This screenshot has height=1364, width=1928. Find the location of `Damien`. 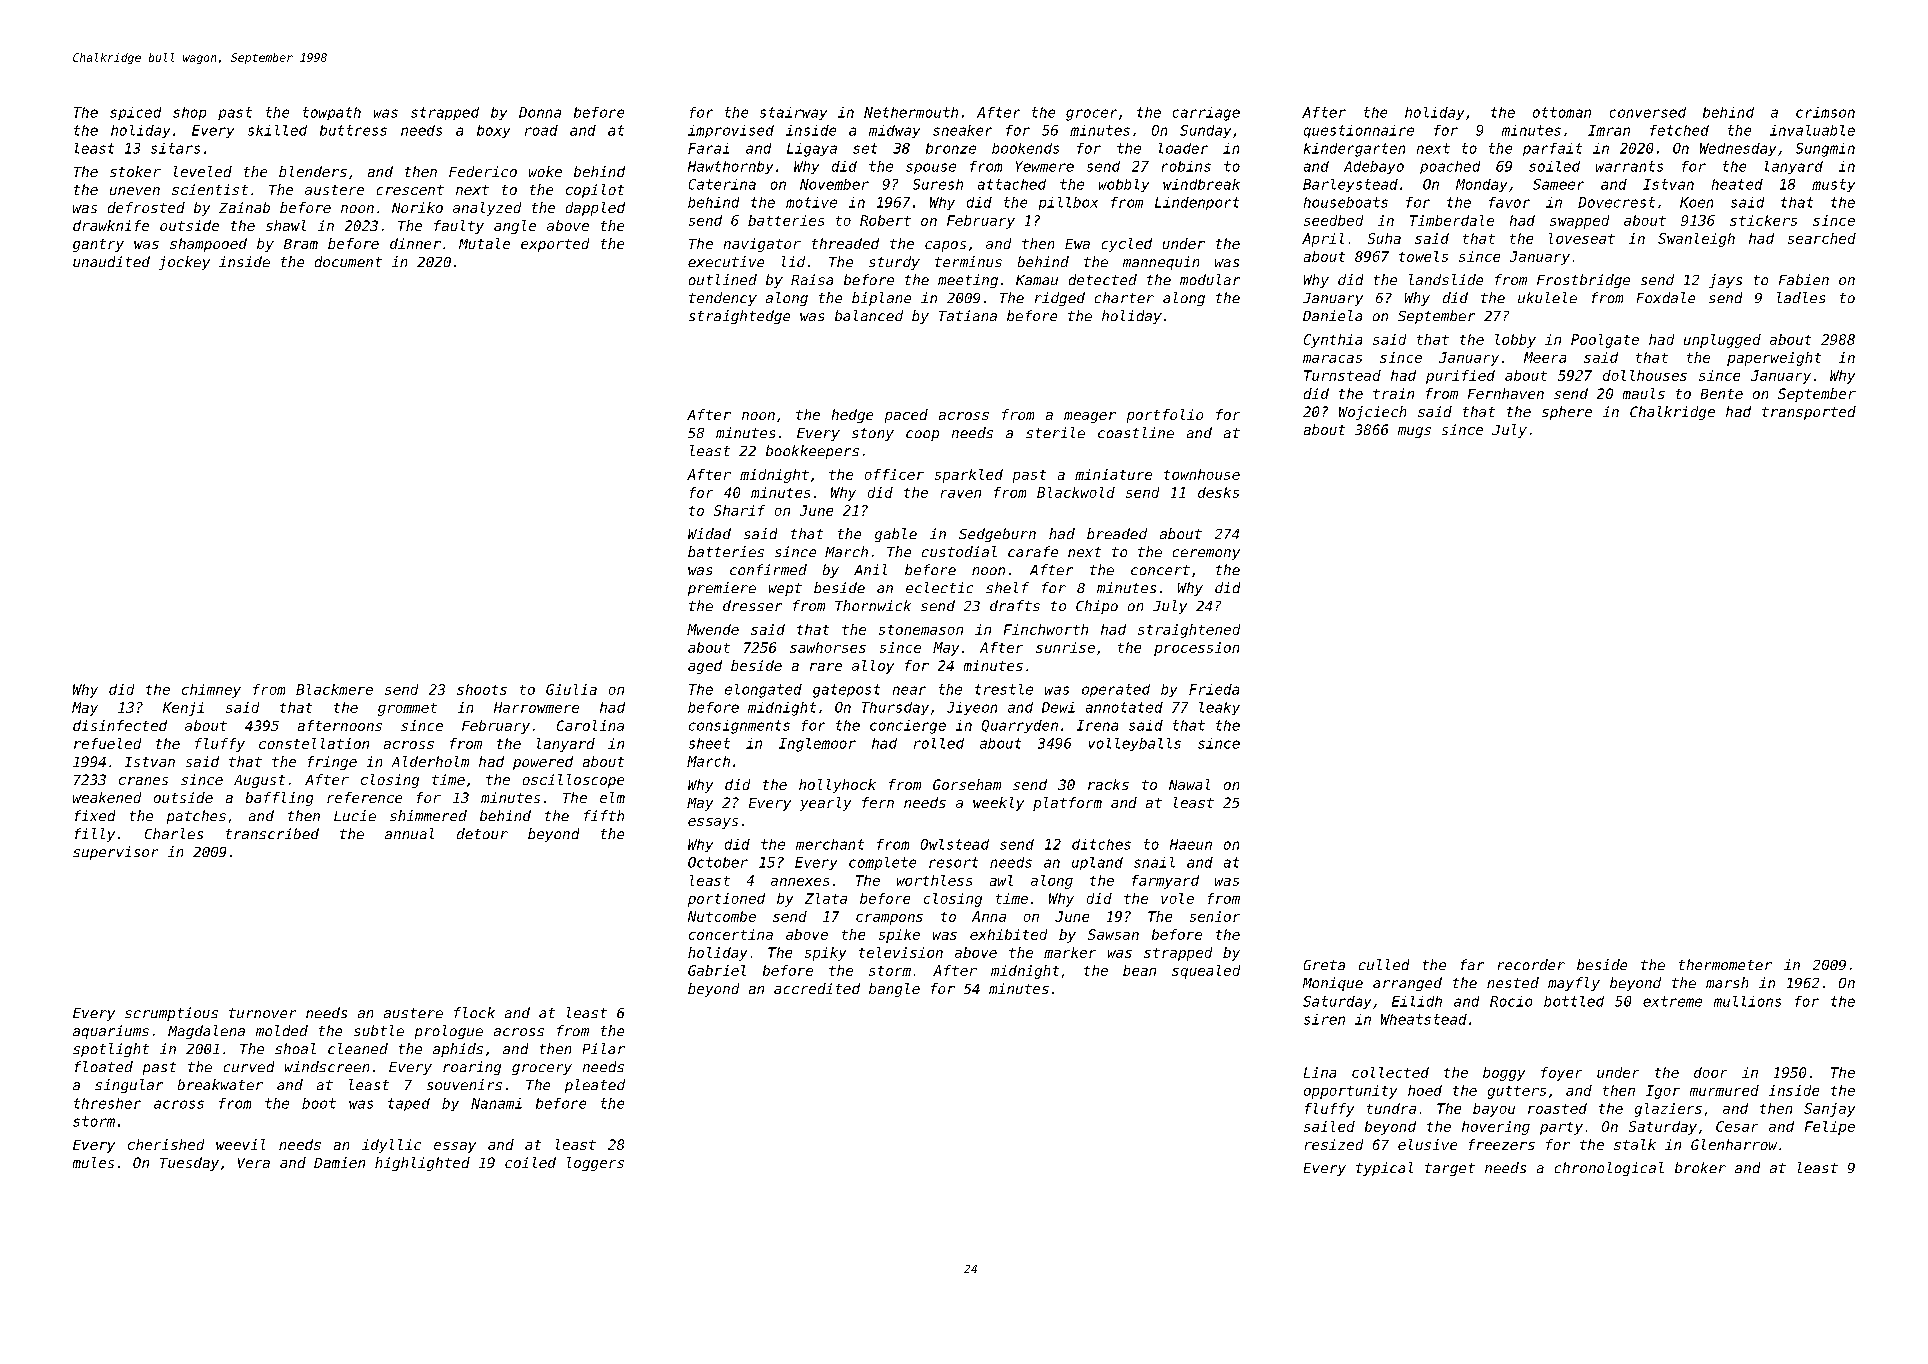

Damien is located at coordinates (339, 1162).
